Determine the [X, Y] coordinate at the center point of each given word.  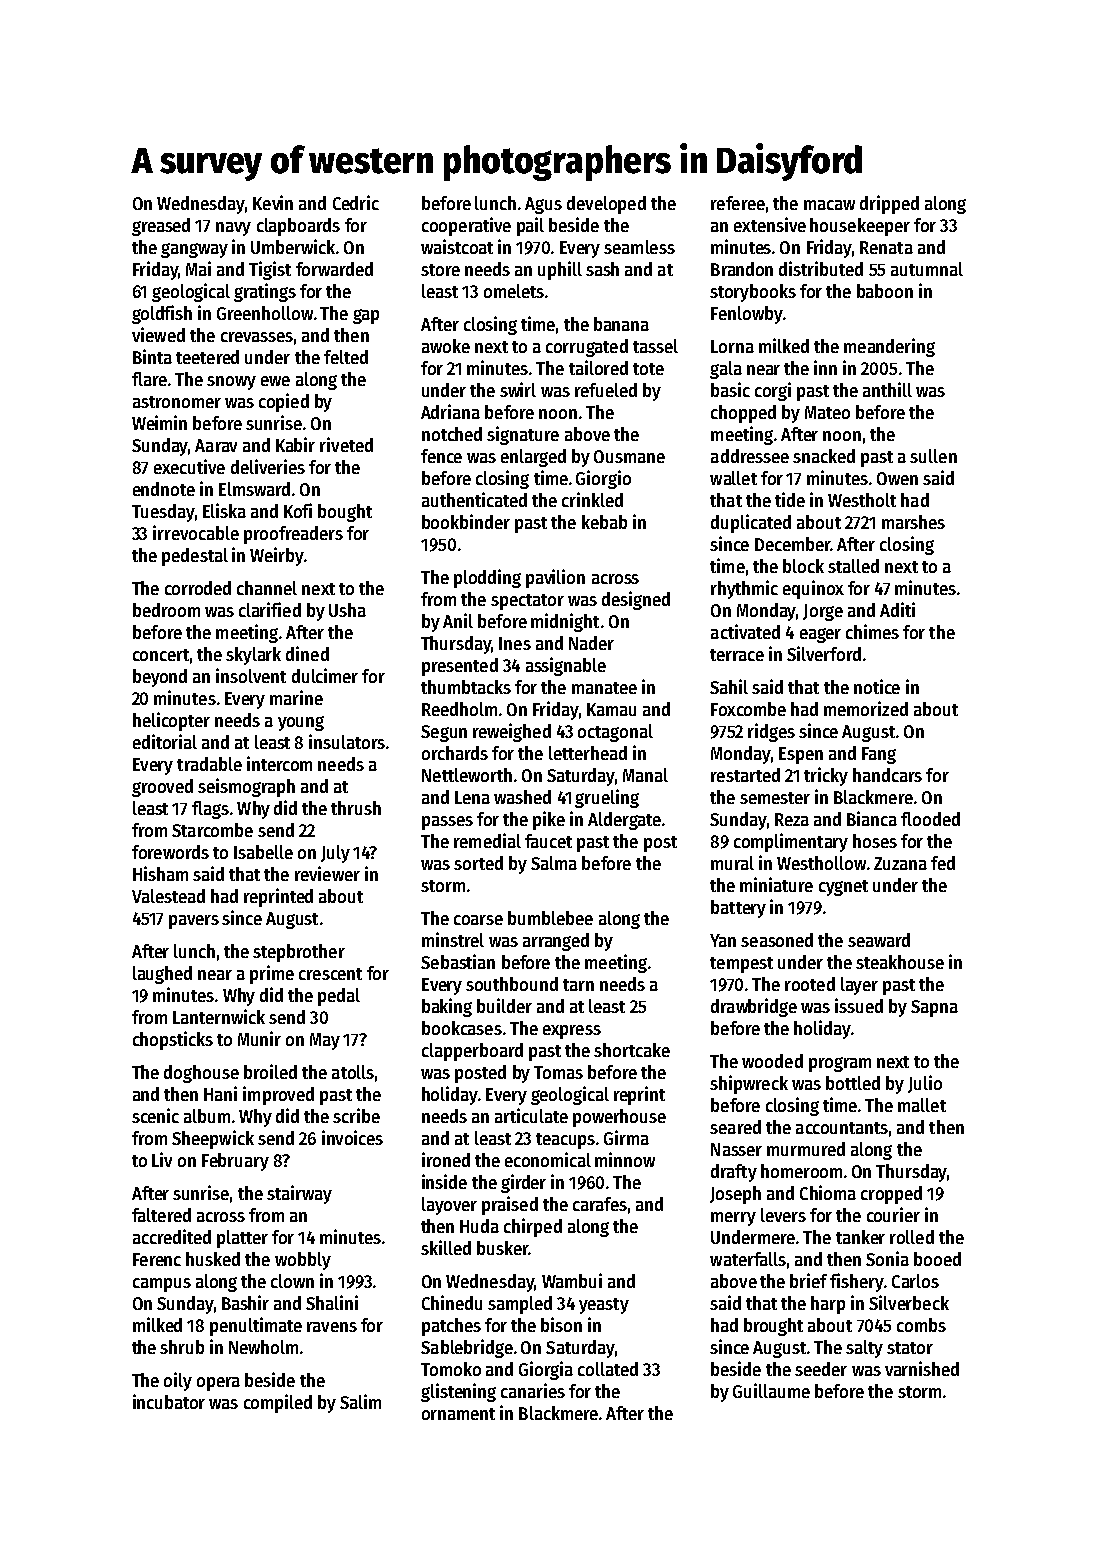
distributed [821, 268]
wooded [772, 1061]
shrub [182, 1347]
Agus [543, 205]
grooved [162, 788]
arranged [556, 942]
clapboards [298, 227]
